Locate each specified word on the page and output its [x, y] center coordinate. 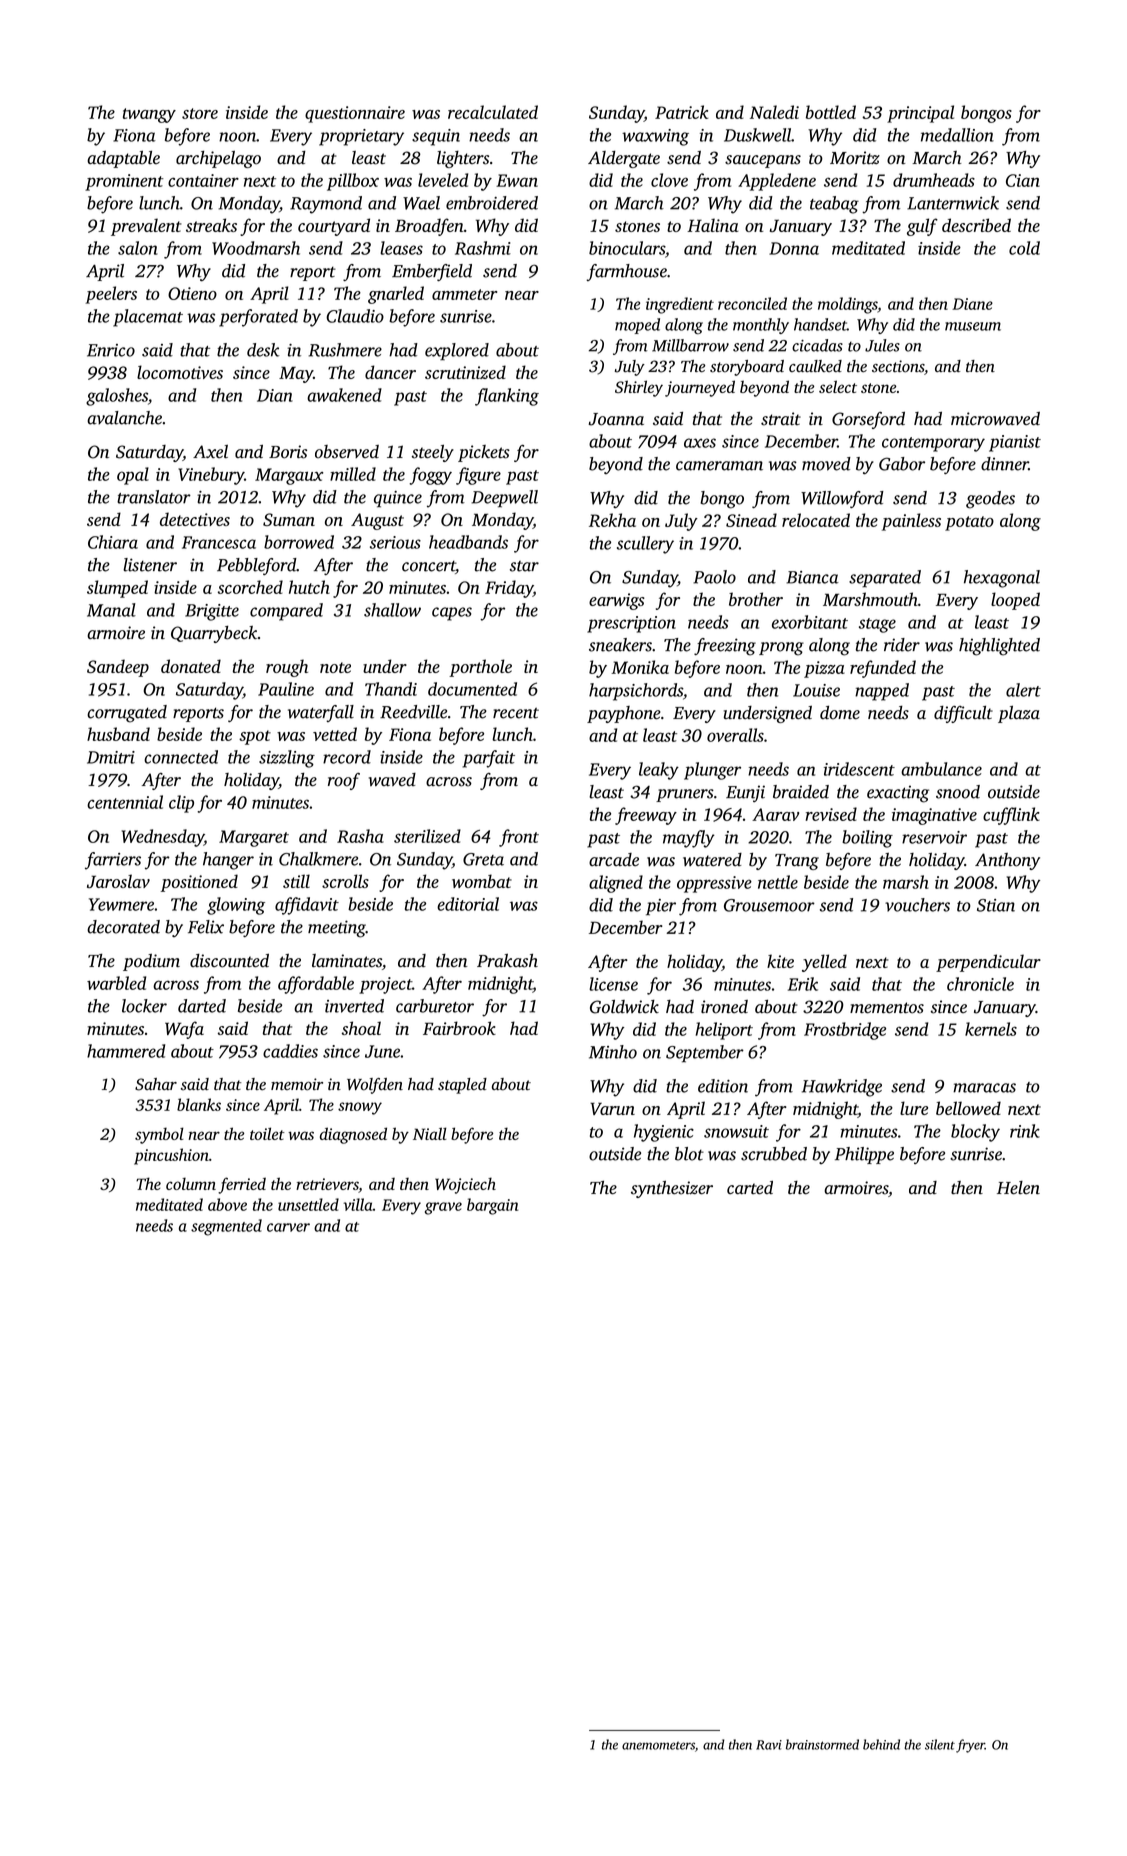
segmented [226, 1227]
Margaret [254, 838]
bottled [831, 112]
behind [881, 1744]
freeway [646, 816]
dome [840, 713]
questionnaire [355, 114]
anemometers [658, 1745]
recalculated [493, 112]
